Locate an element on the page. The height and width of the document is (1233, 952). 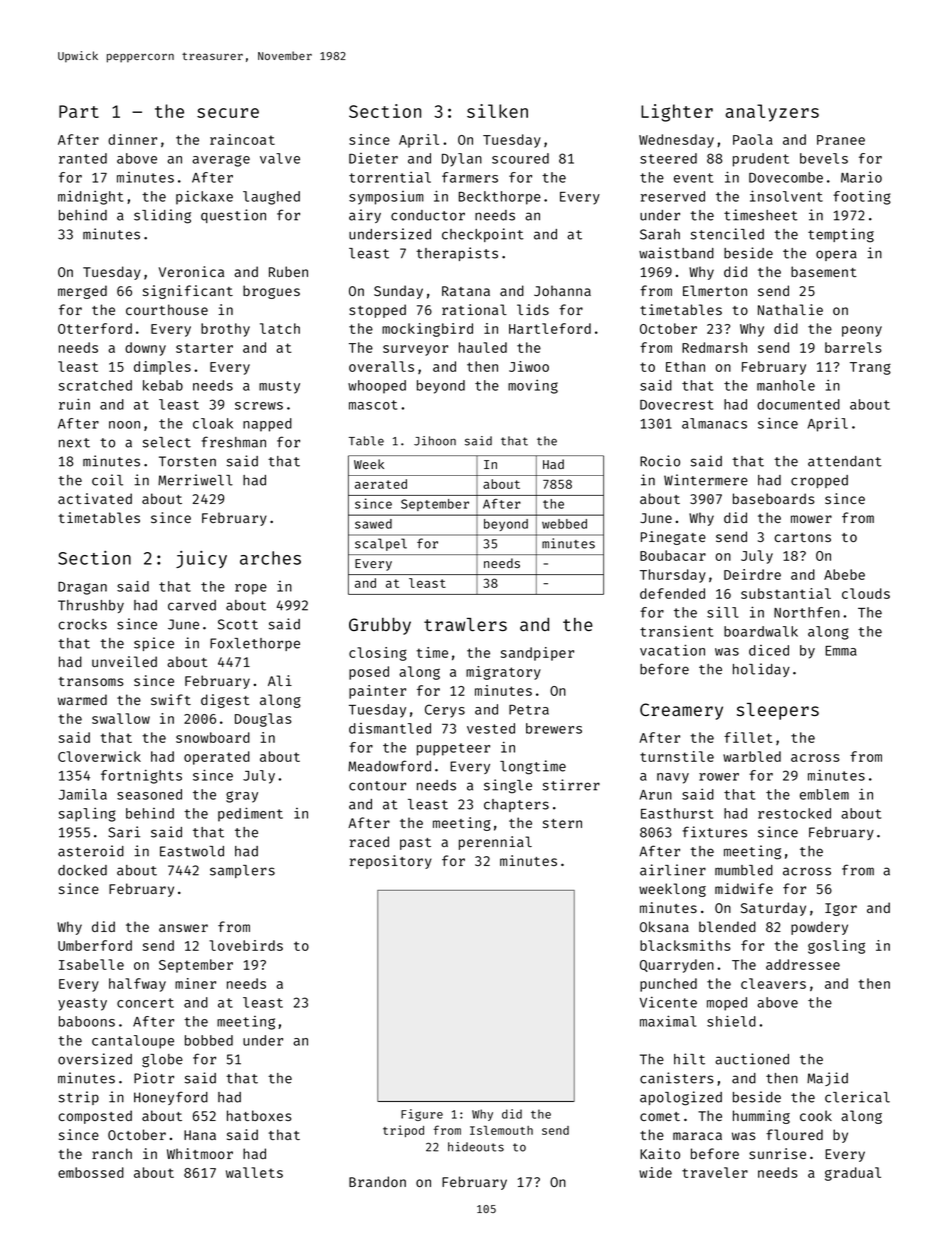
emblem is located at coordinates (824, 794).
